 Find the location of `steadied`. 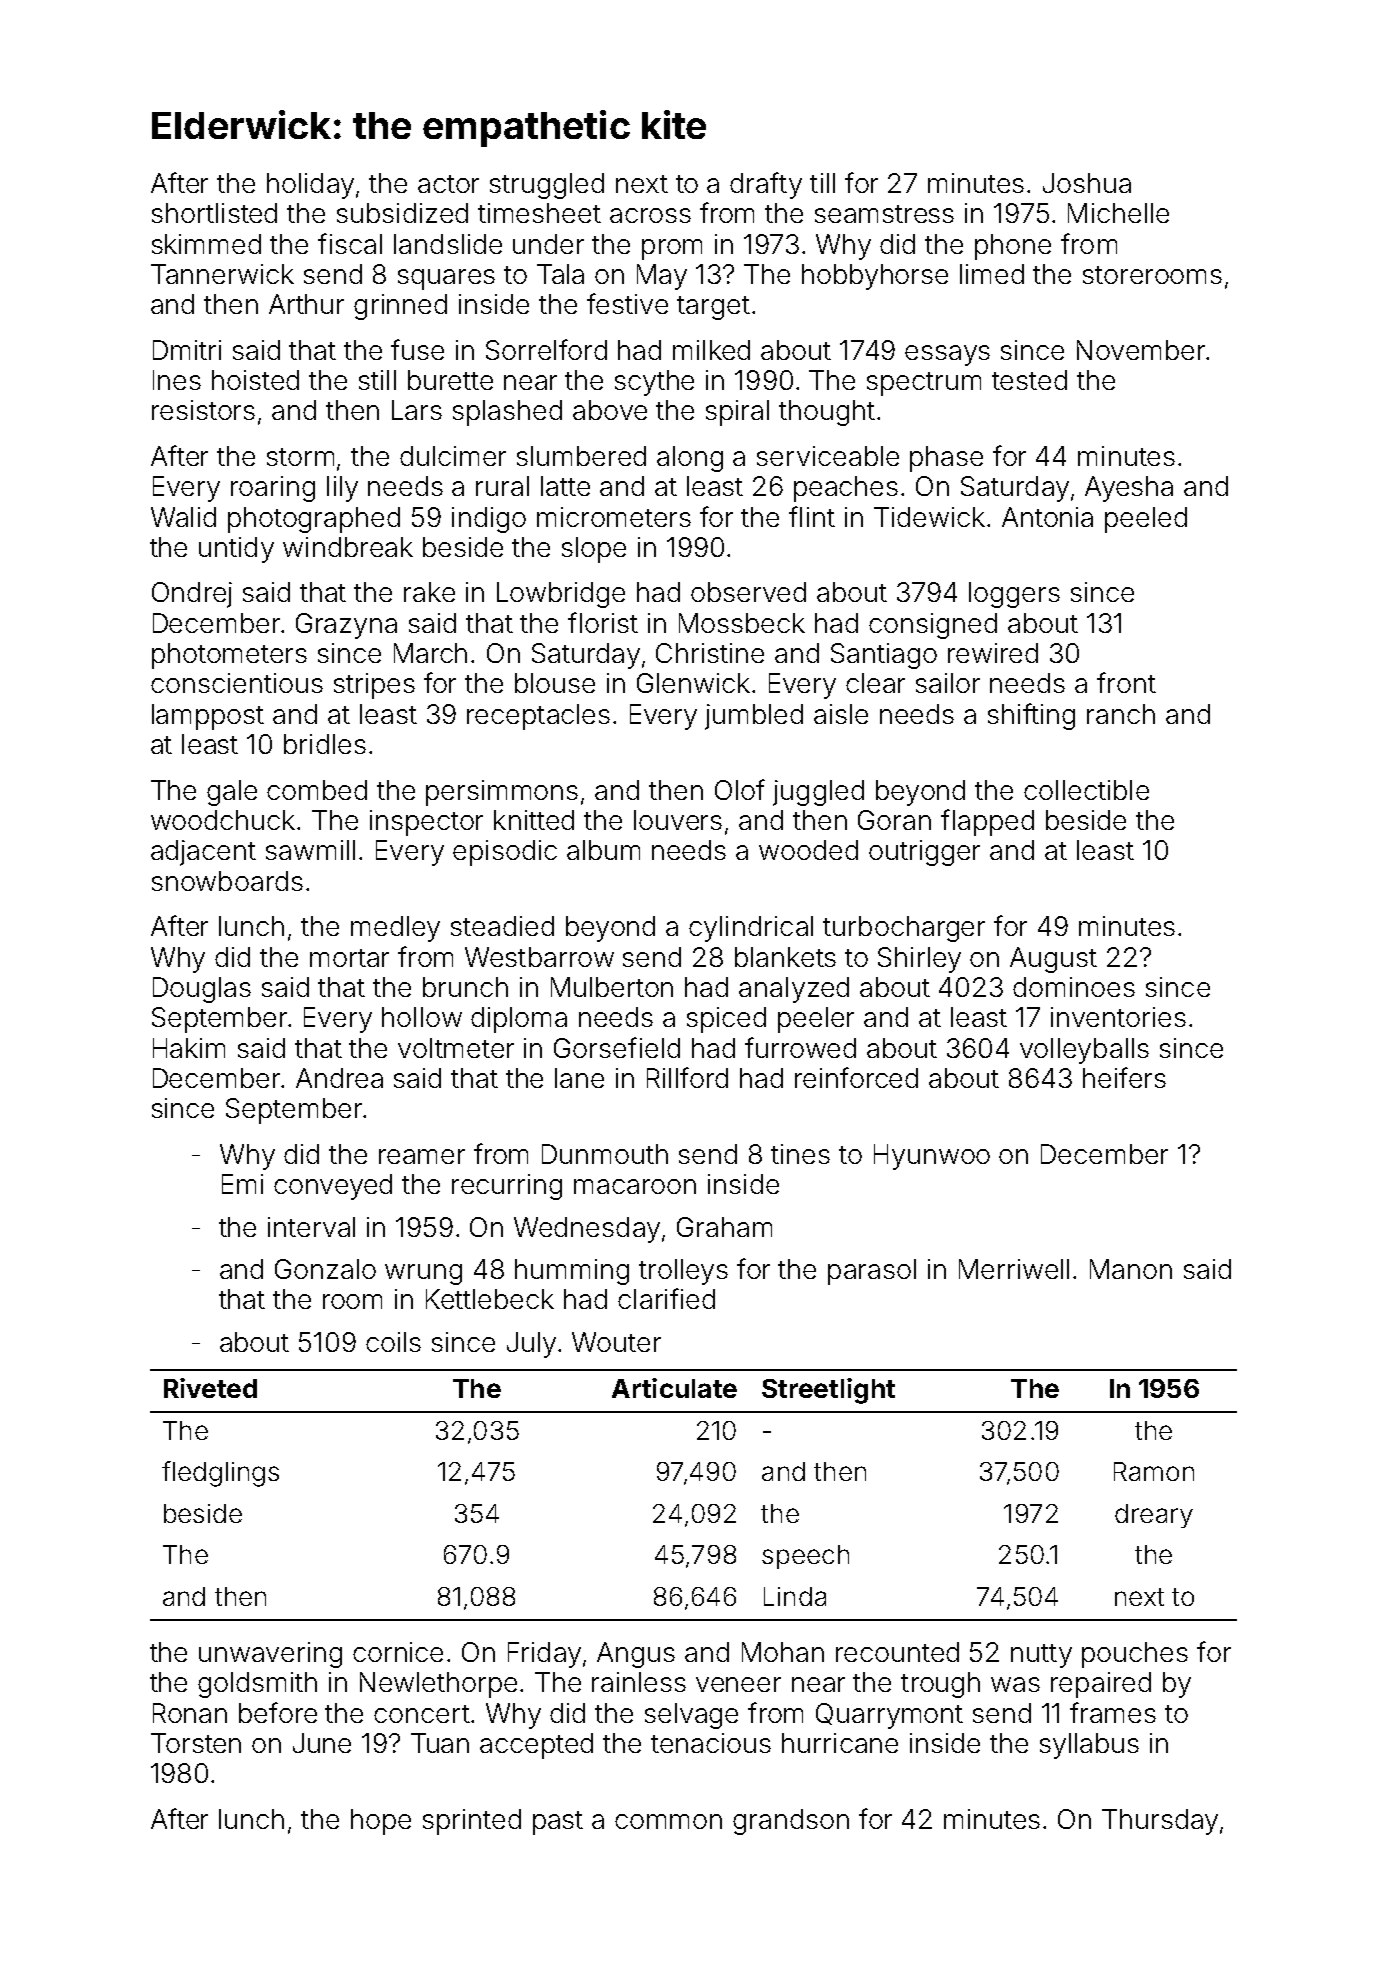

steadied is located at coordinates (502, 926).
